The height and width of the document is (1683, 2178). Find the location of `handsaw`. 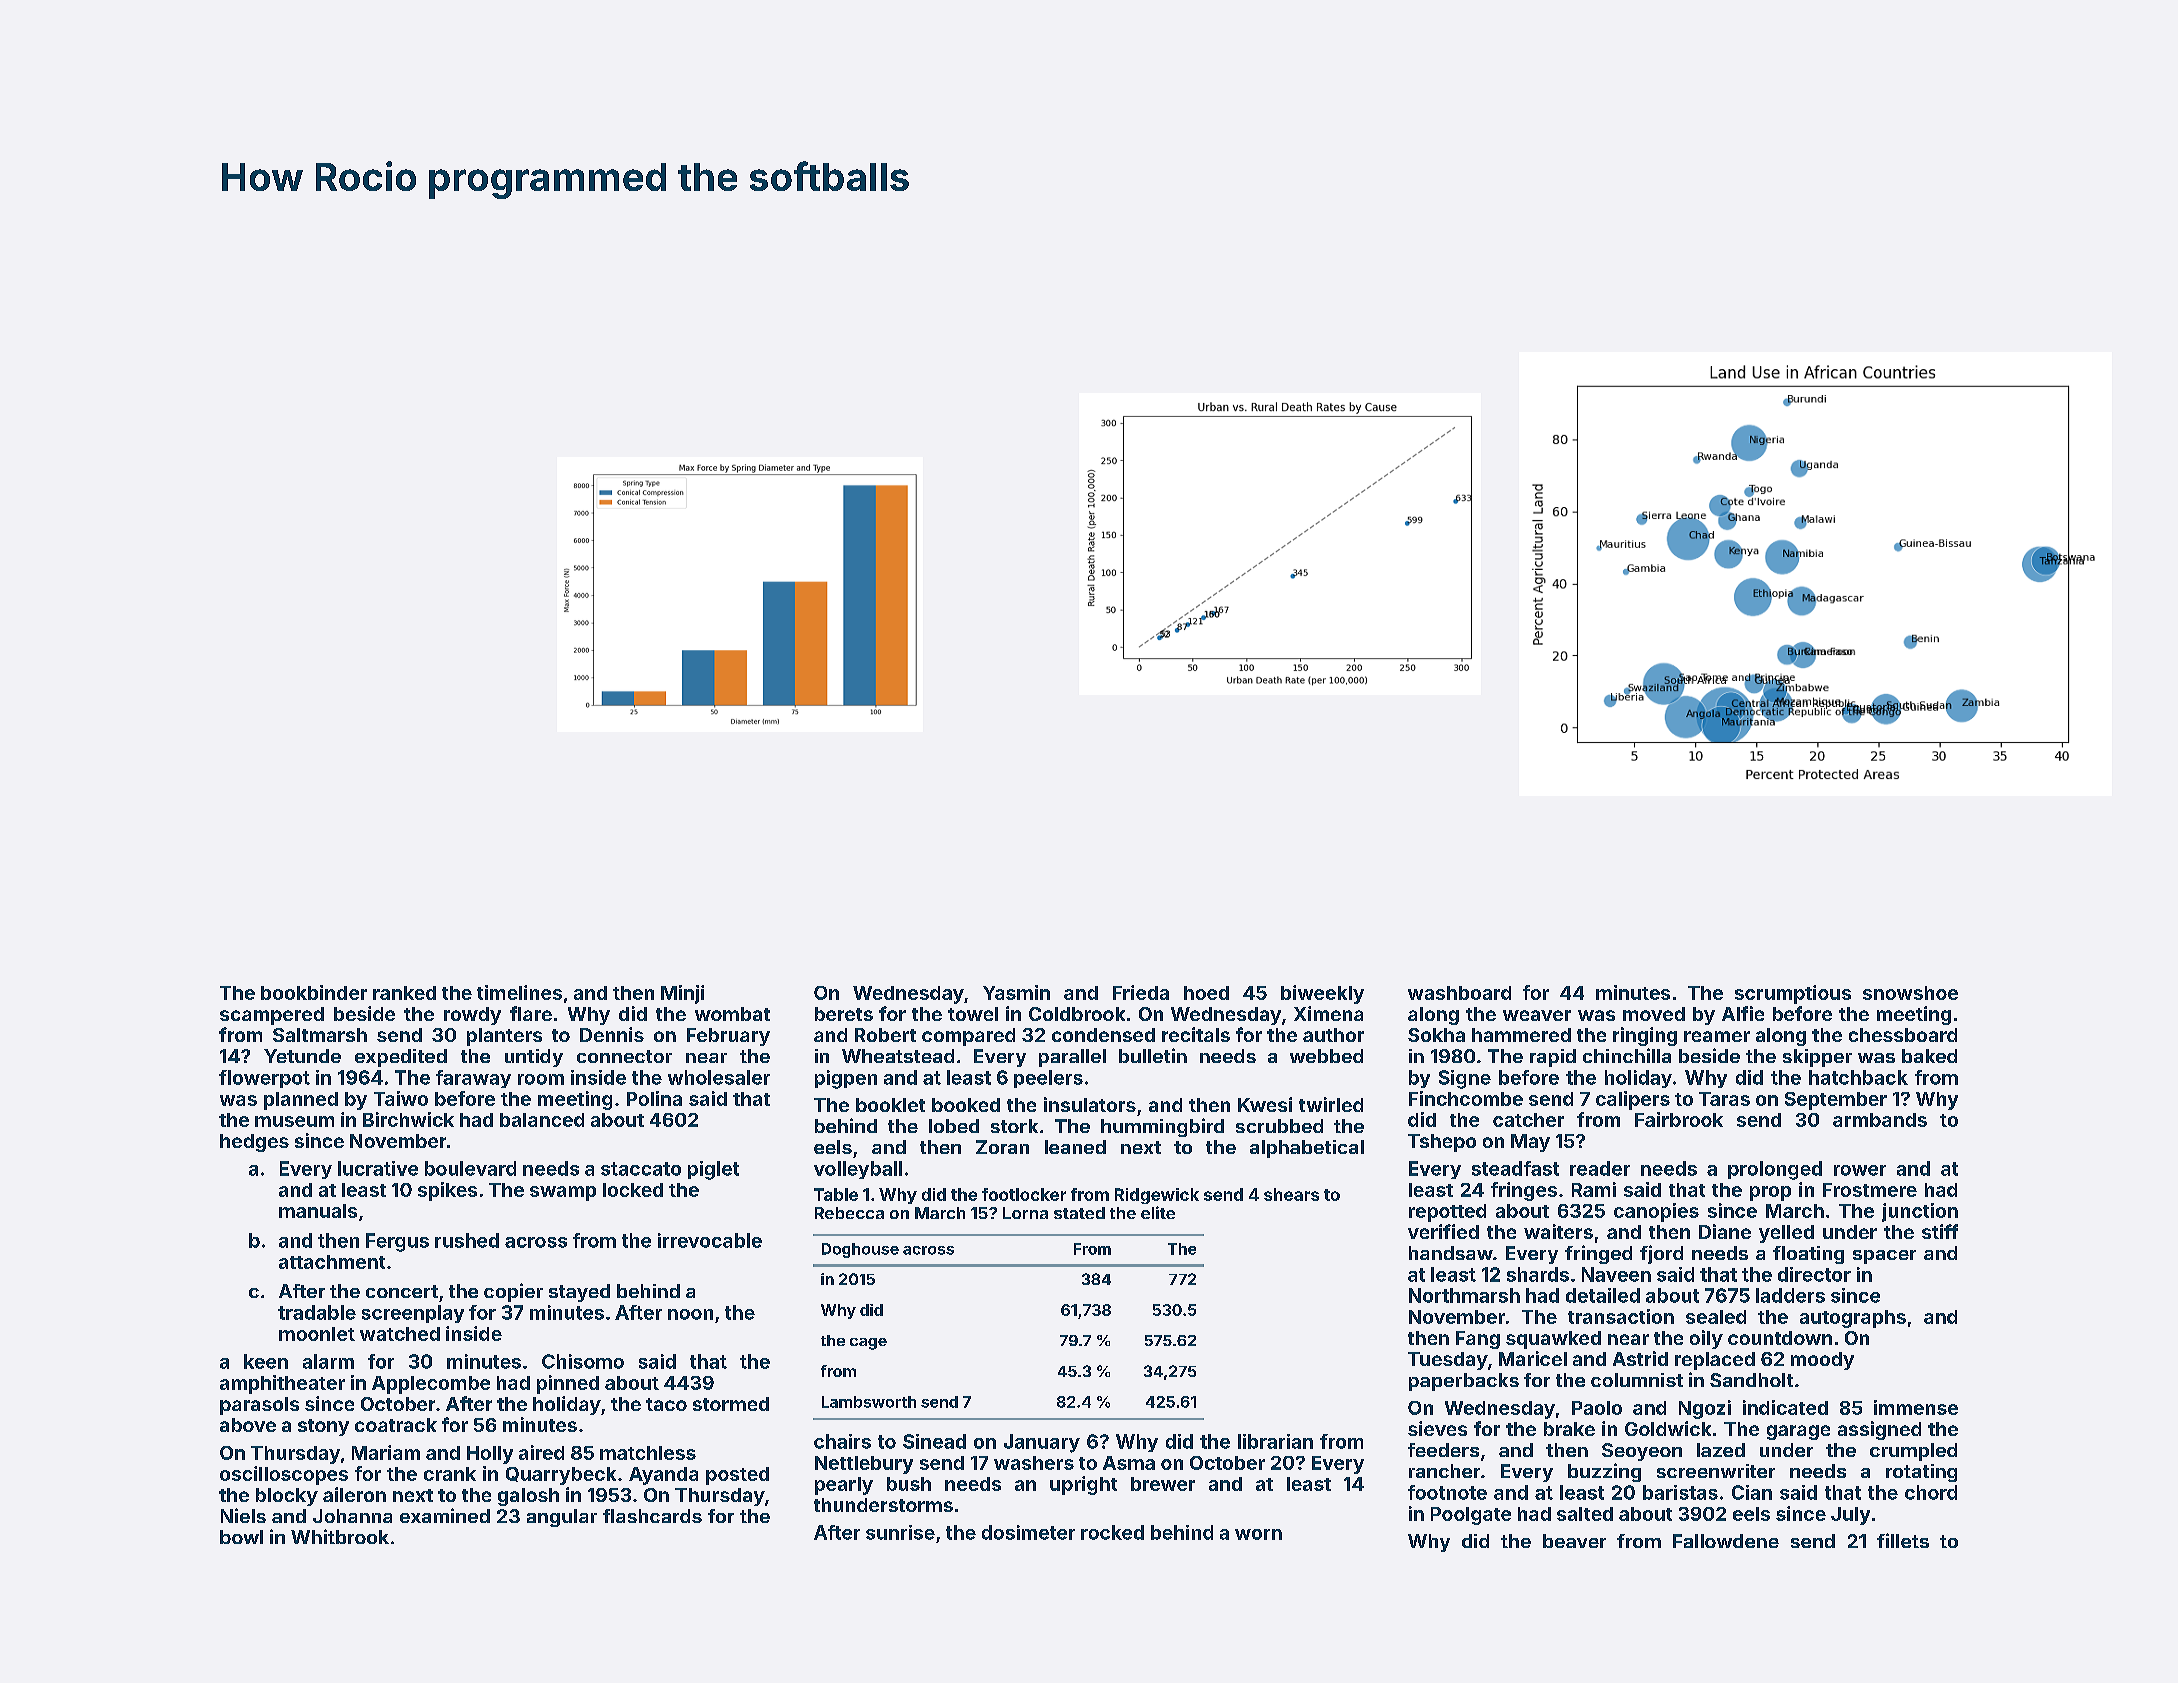

handsaw is located at coordinates (1451, 1253).
